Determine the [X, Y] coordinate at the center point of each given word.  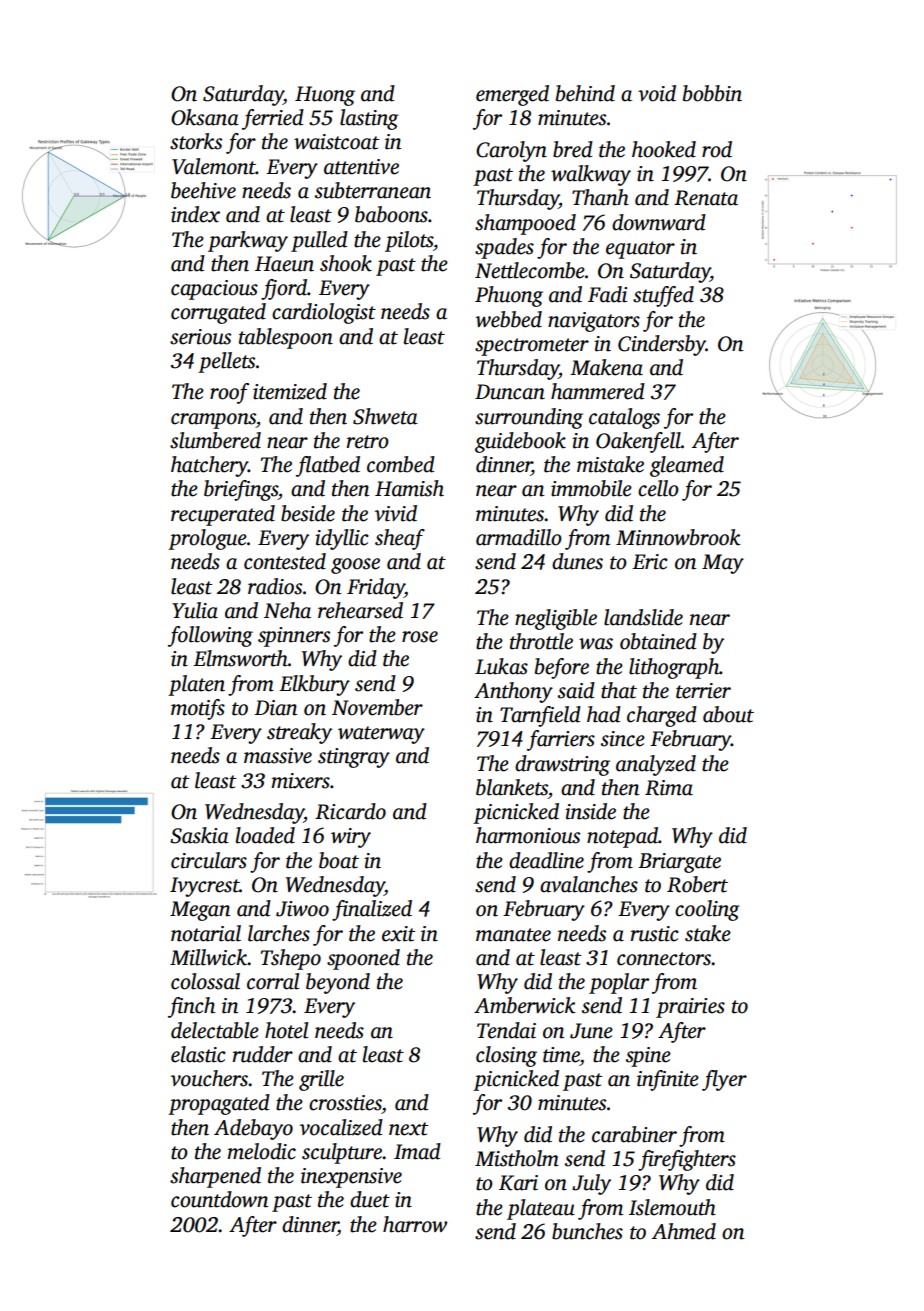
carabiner [634, 1134]
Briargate [679, 863]
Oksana [205, 117]
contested [285, 561]
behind [585, 93]
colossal [205, 981]
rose [420, 637]
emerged [512, 95]
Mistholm [517, 1158]
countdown [219, 1199]
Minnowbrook [678, 537]
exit [398, 934]
